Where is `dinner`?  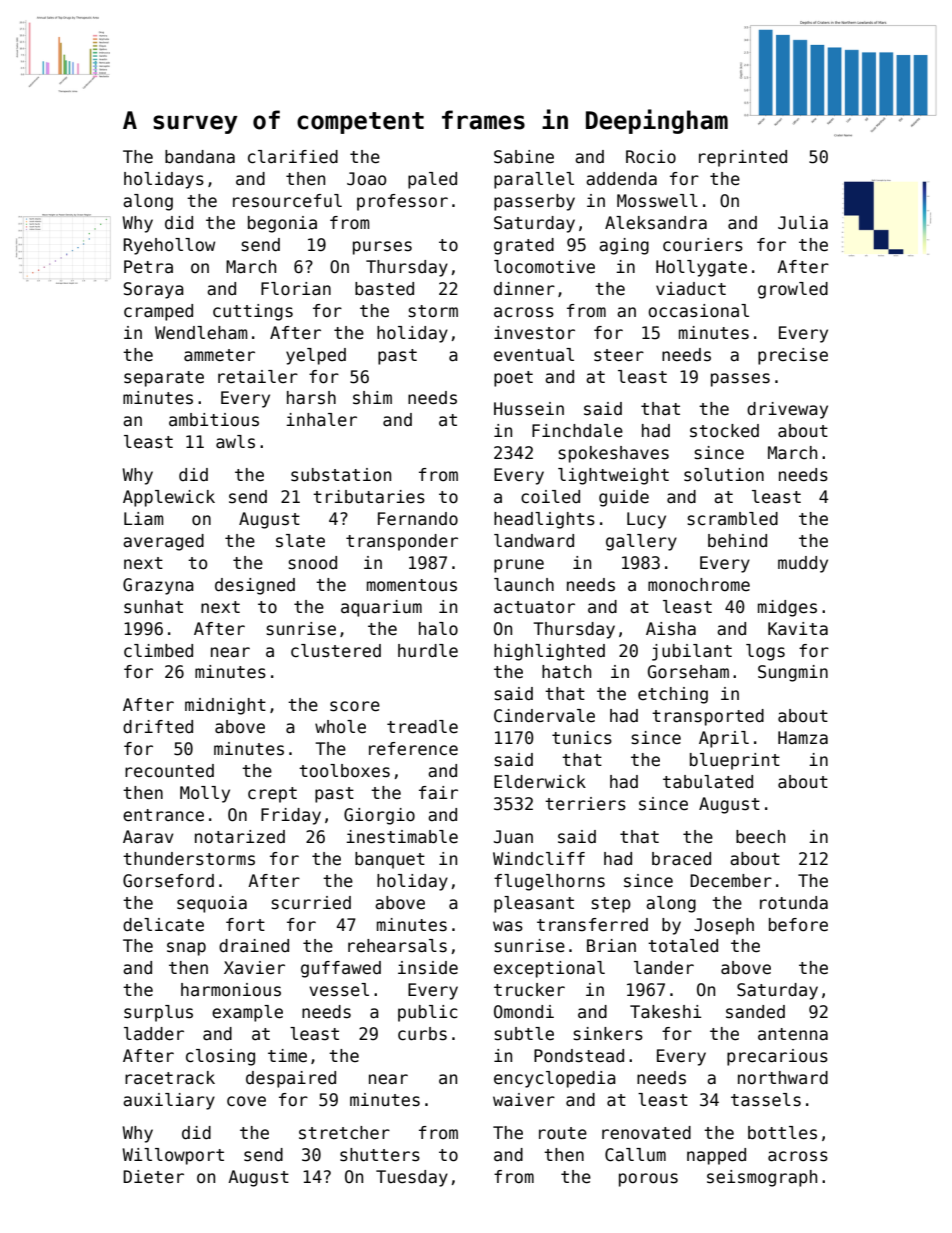
dinner is located at coordinates (524, 289).
